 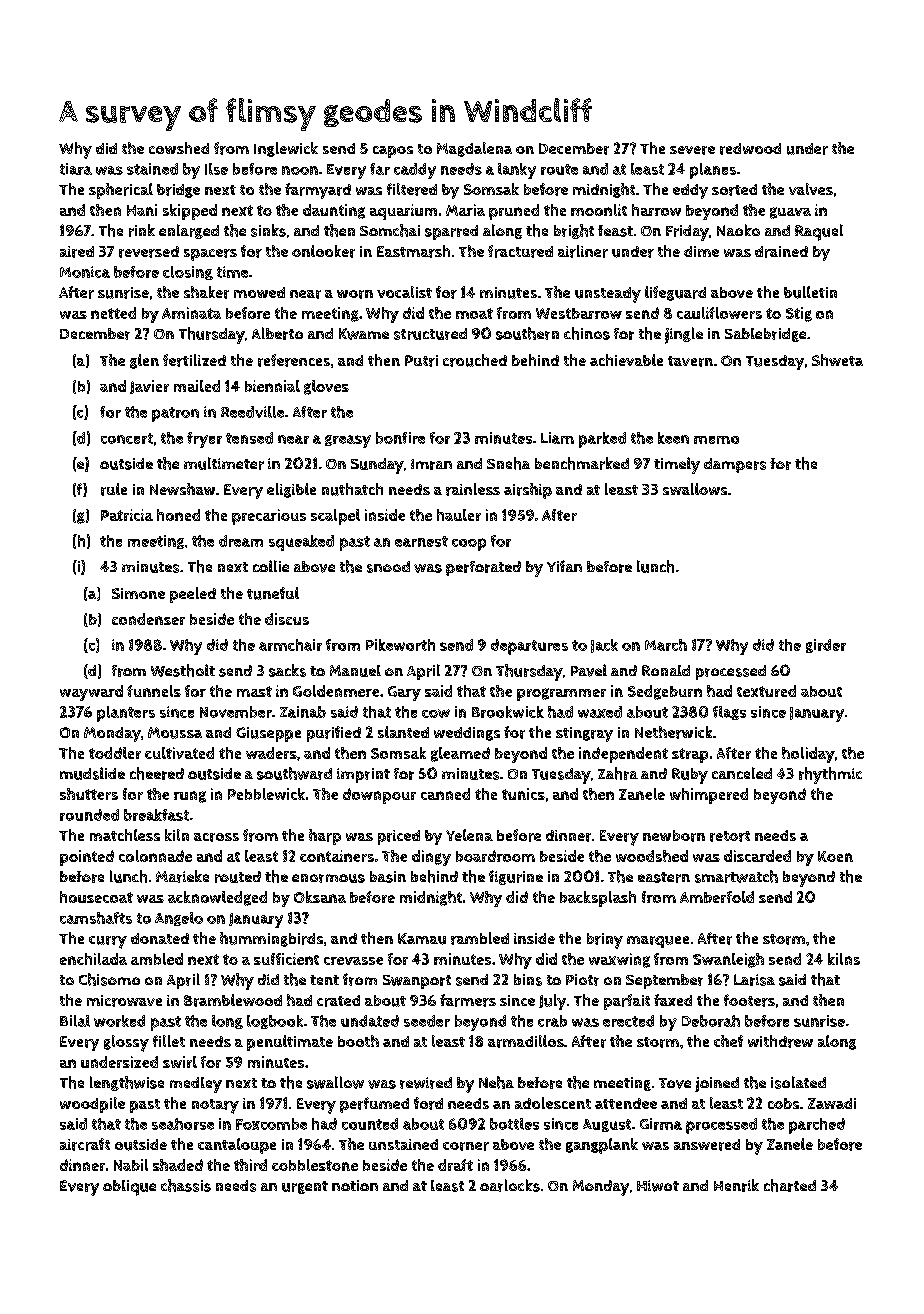 What do you see at coordinates (109, 979) in the image?
I see `Chisomo` at bounding box center [109, 979].
